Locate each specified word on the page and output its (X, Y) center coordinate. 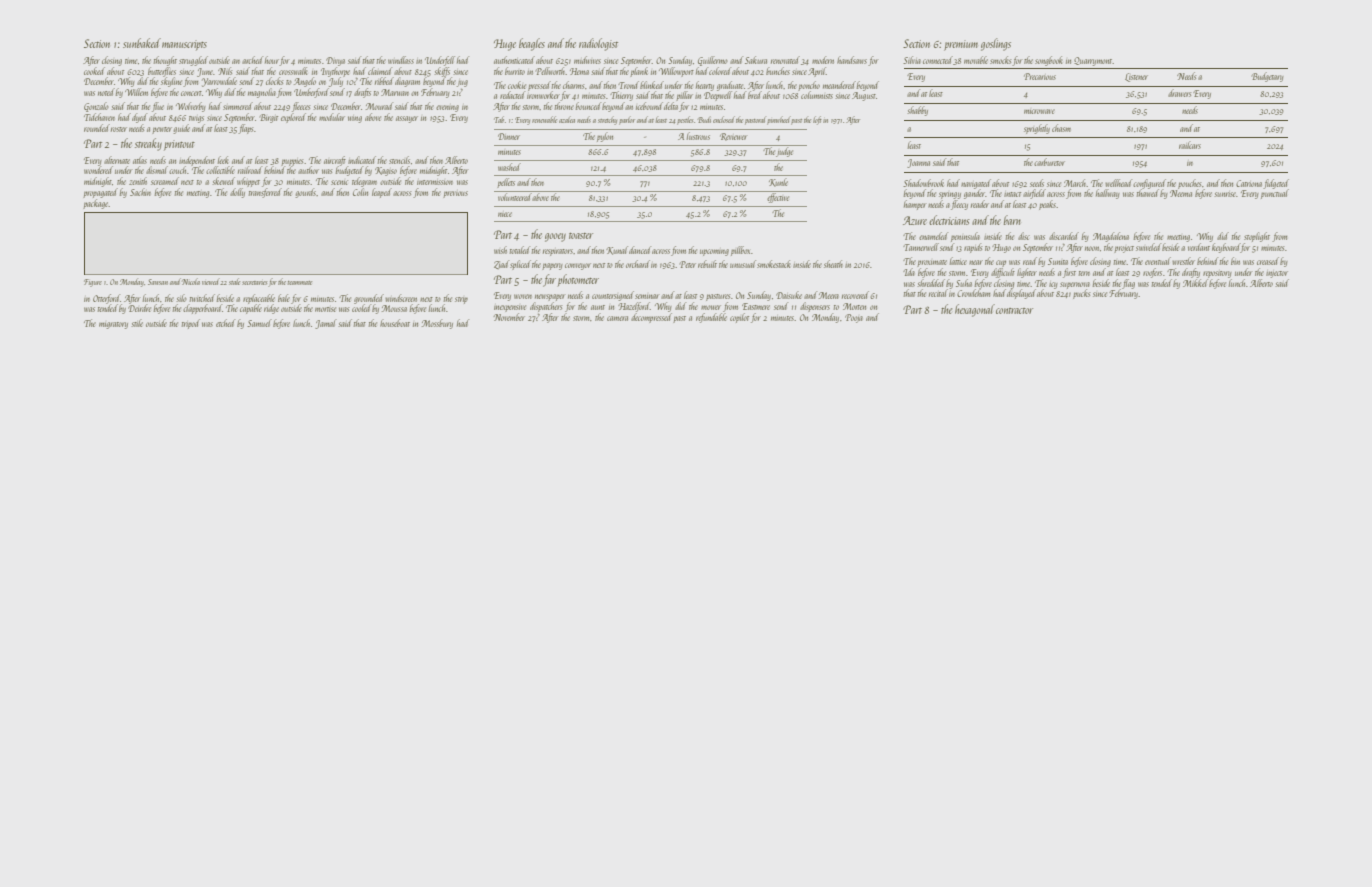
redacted (512, 95)
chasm (1061, 128)
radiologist (598, 44)
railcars (1190, 145)
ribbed (384, 81)
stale (234, 281)
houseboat (395, 323)
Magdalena (1111, 237)
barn (1012, 220)
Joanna (918, 163)
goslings (996, 44)
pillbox (740, 251)
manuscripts (184, 45)
